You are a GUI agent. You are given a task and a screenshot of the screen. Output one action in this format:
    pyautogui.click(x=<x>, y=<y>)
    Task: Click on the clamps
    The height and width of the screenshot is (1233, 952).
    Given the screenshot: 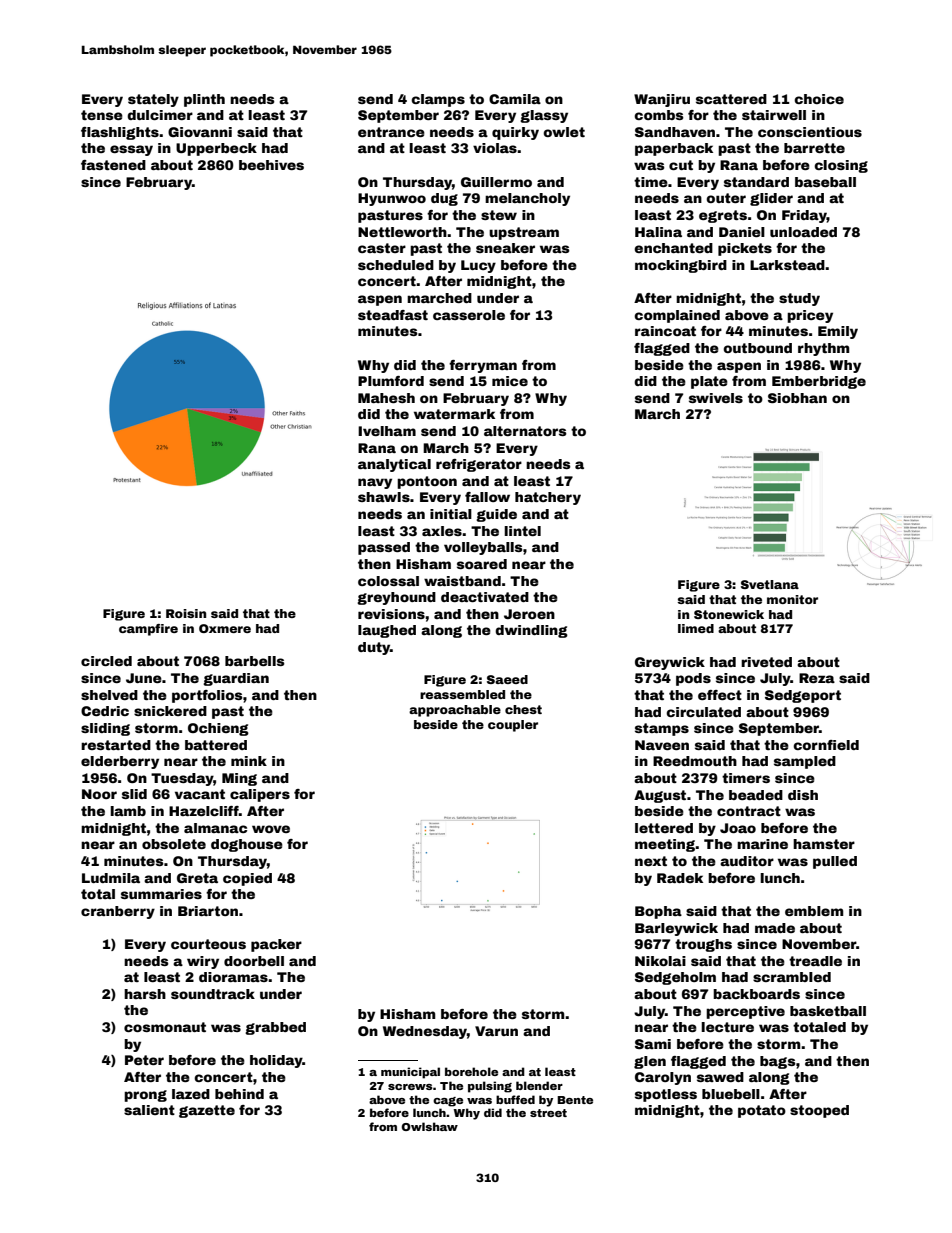 What is the action you would take?
    pyautogui.click(x=438, y=100)
